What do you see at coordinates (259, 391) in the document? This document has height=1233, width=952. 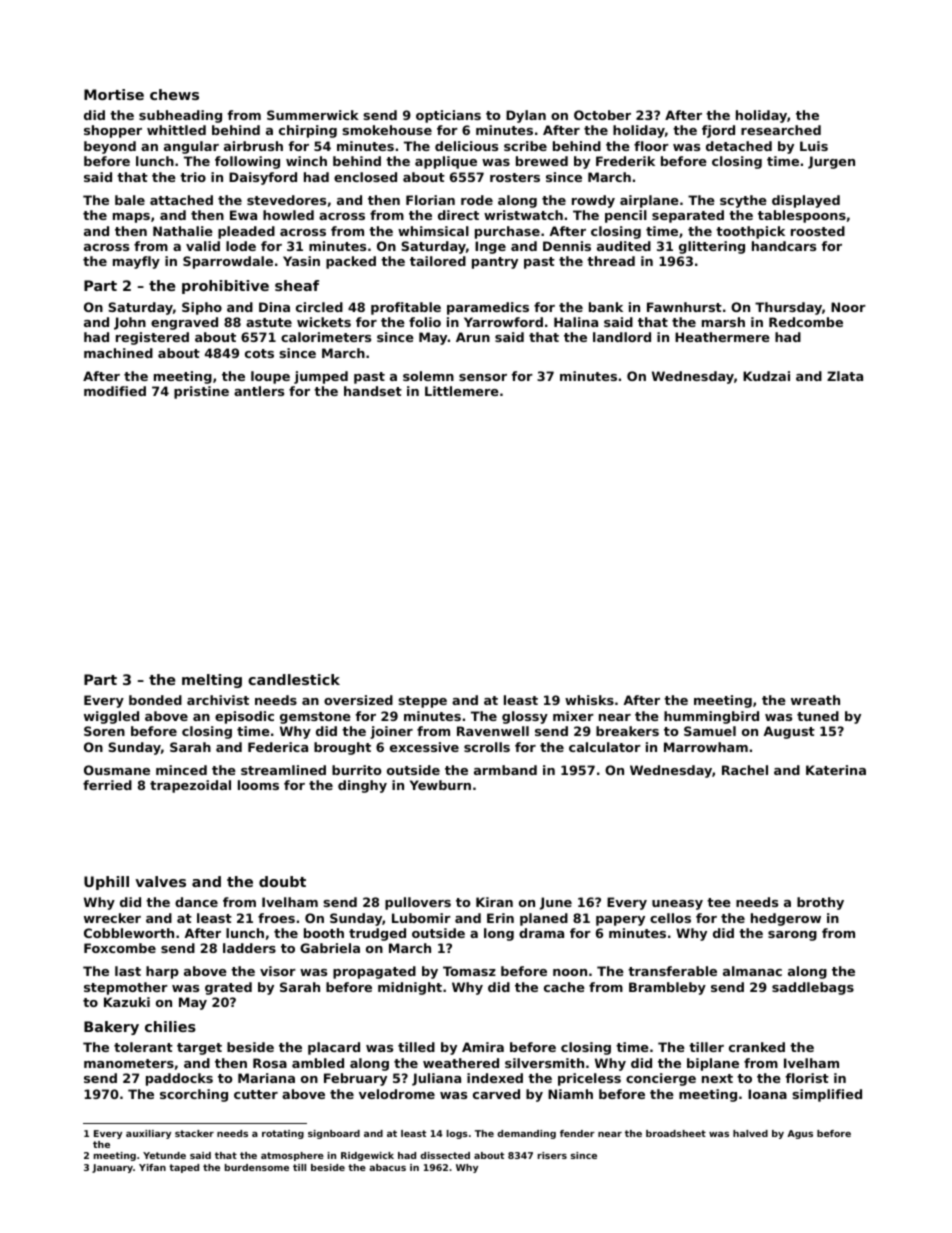 I see `antlers` at bounding box center [259, 391].
